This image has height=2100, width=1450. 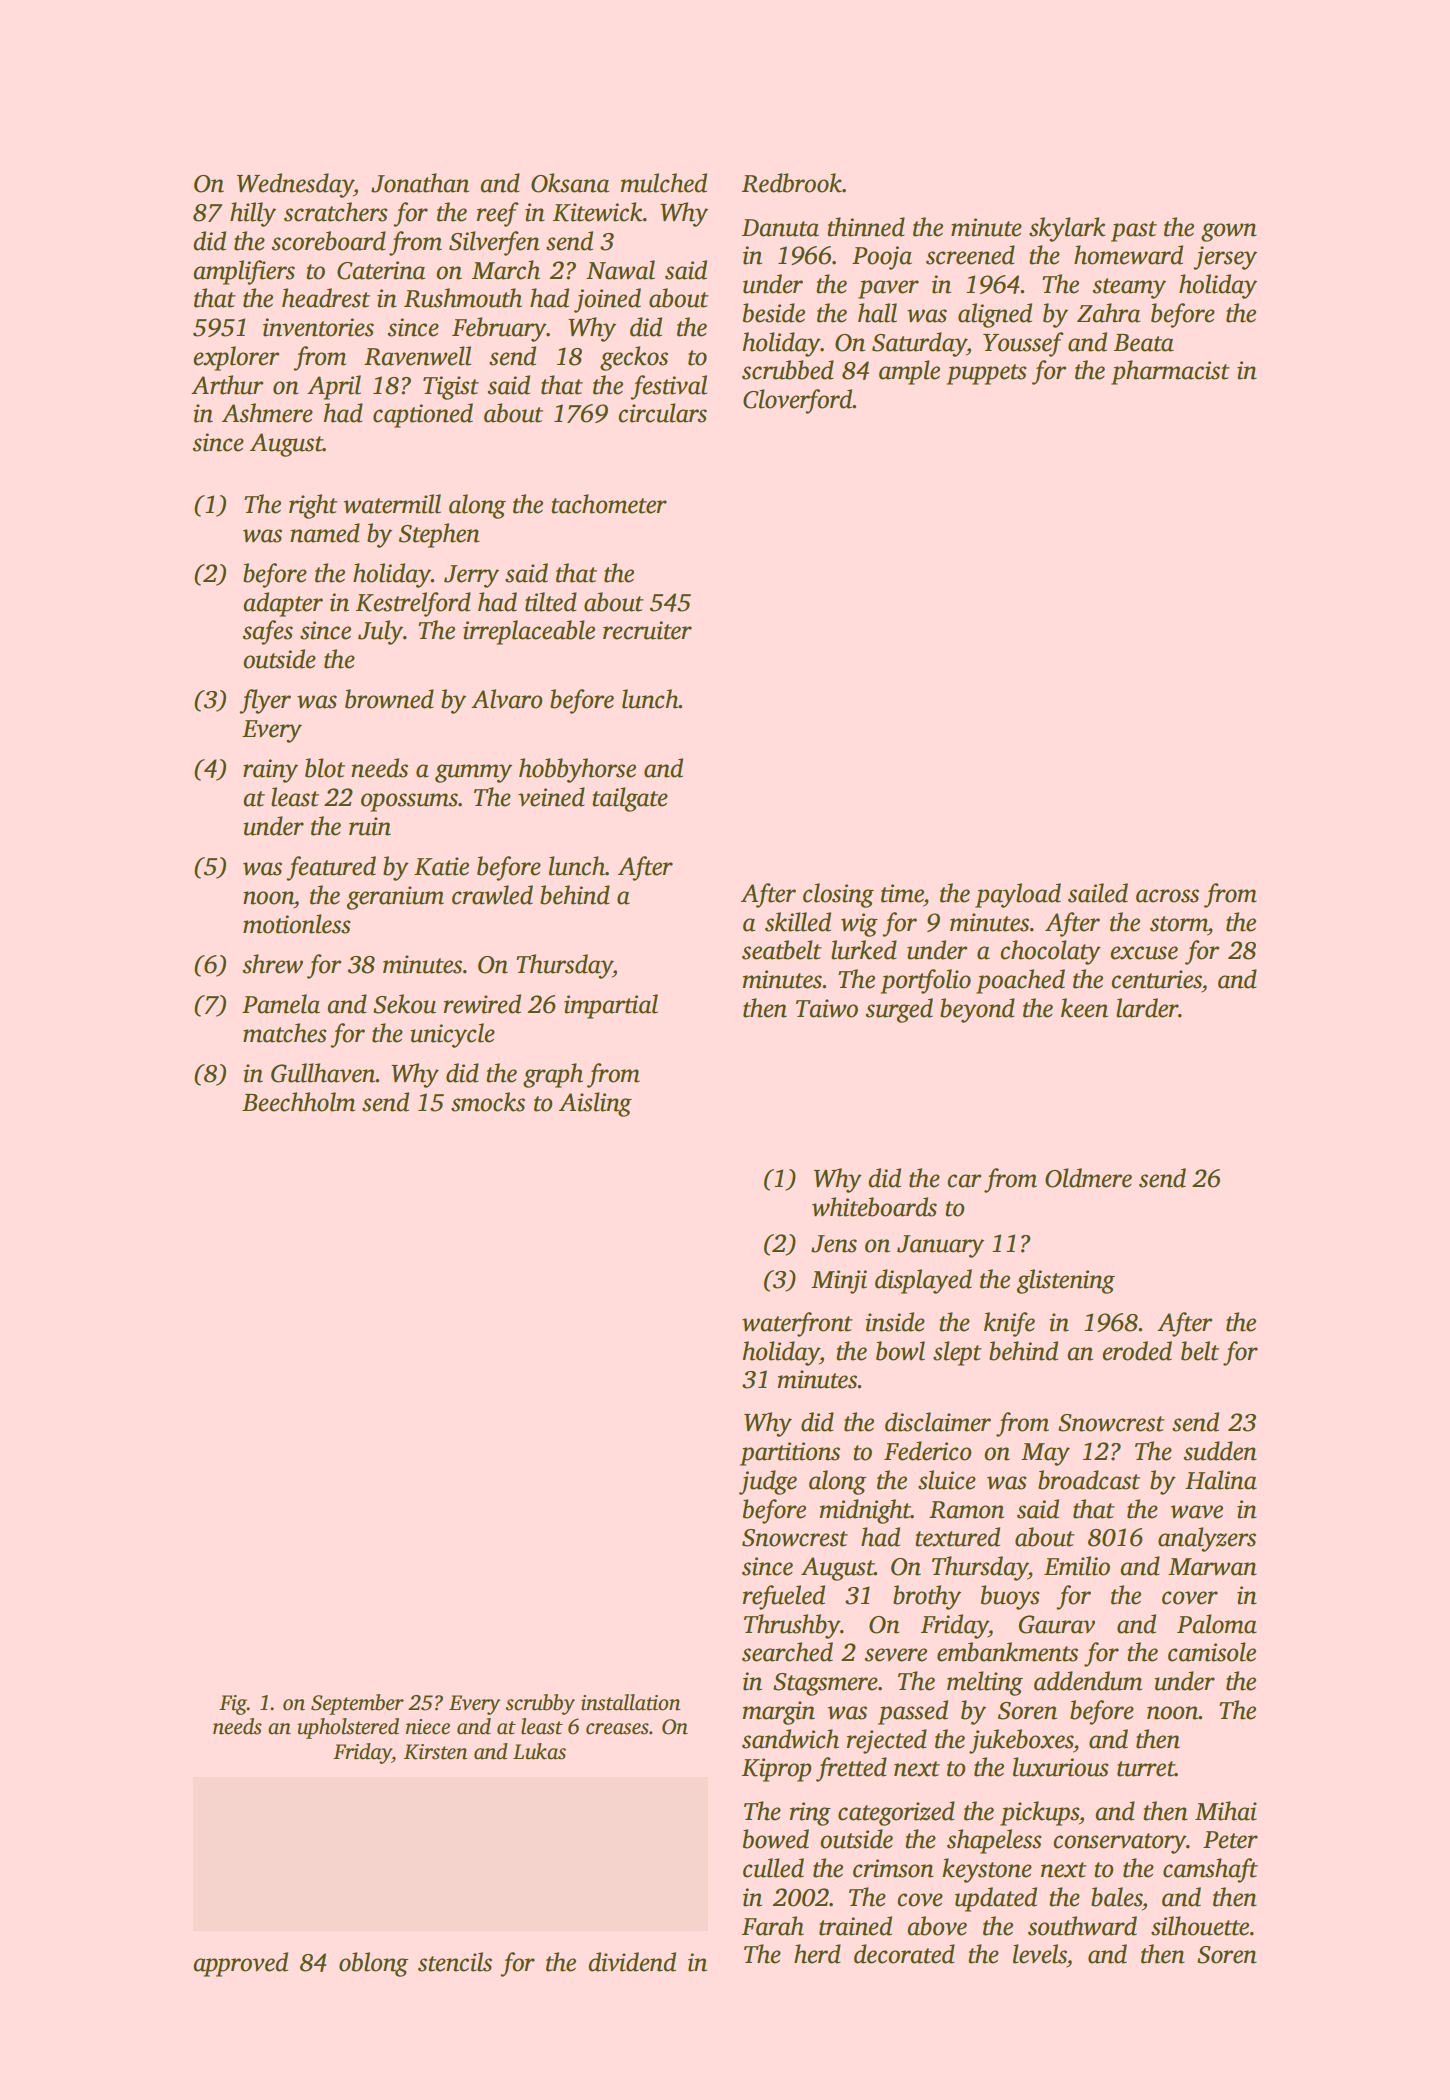 I want to click on featured, so click(x=331, y=868).
